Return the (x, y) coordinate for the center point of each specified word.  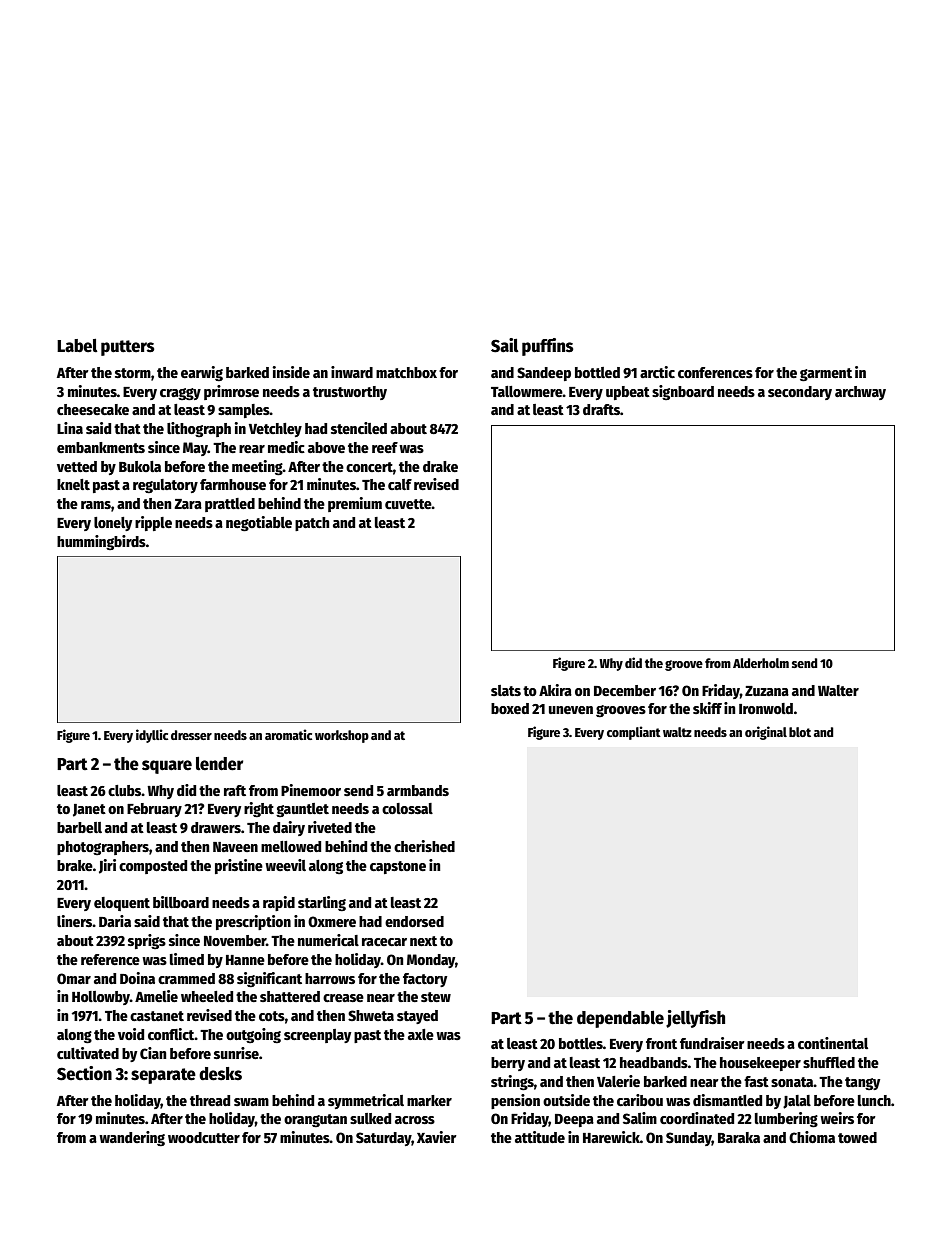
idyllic (152, 736)
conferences (715, 372)
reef (385, 447)
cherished (424, 846)
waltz (677, 732)
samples (244, 411)
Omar (74, 978)
